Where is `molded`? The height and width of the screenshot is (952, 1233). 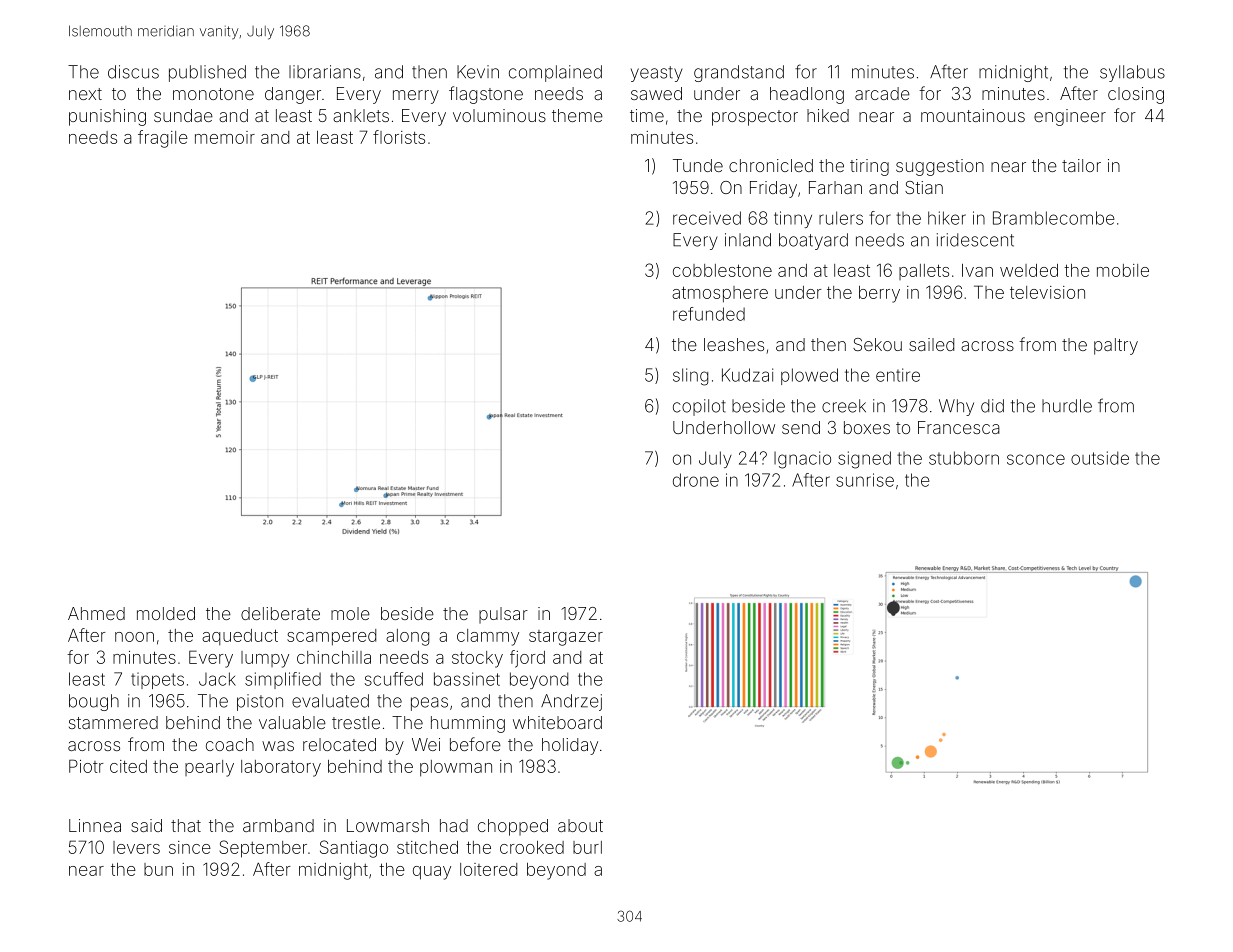 molded is located at coordinates (166, 613).
